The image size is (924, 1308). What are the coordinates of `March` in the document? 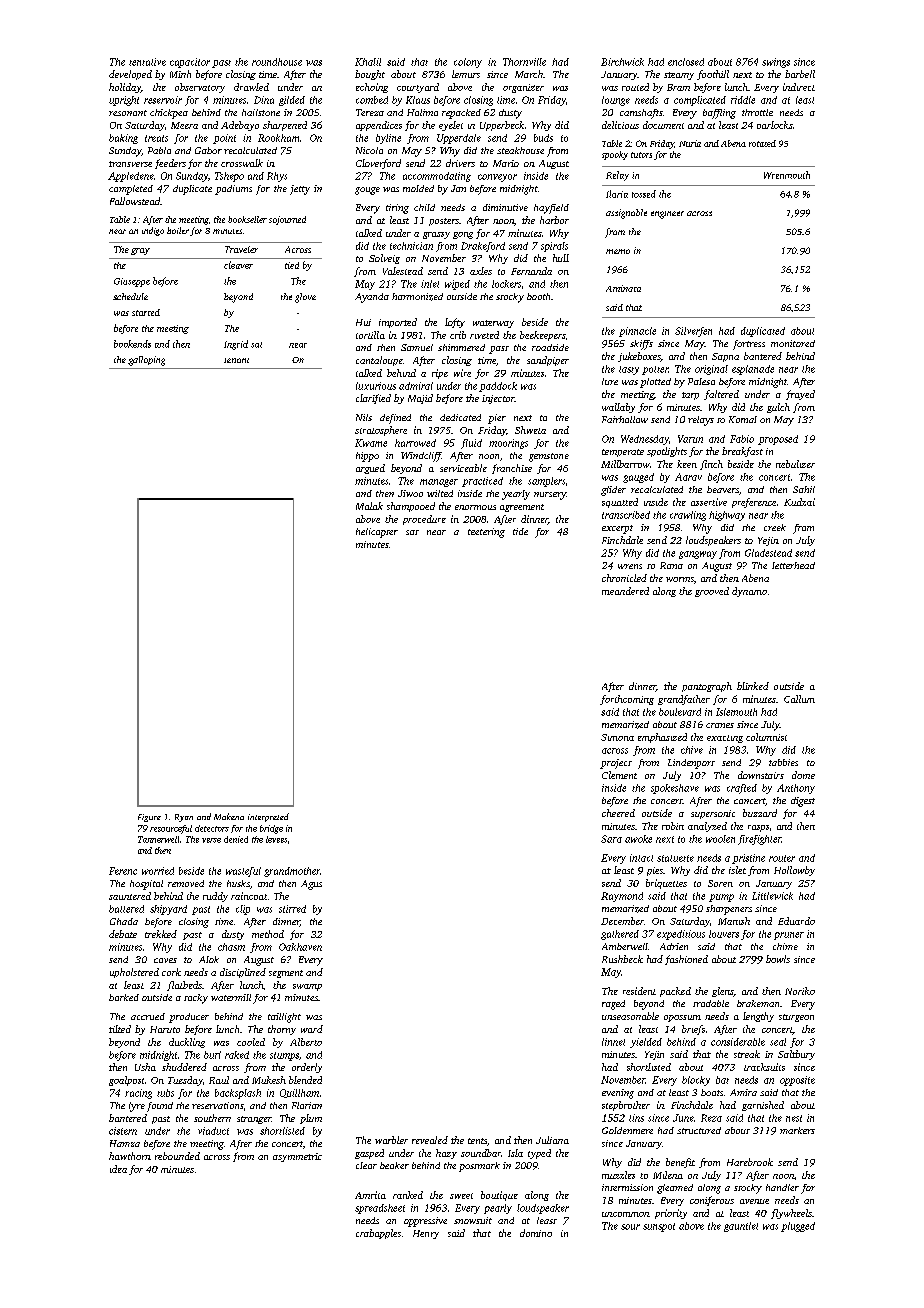 It's located at (529, 74).
